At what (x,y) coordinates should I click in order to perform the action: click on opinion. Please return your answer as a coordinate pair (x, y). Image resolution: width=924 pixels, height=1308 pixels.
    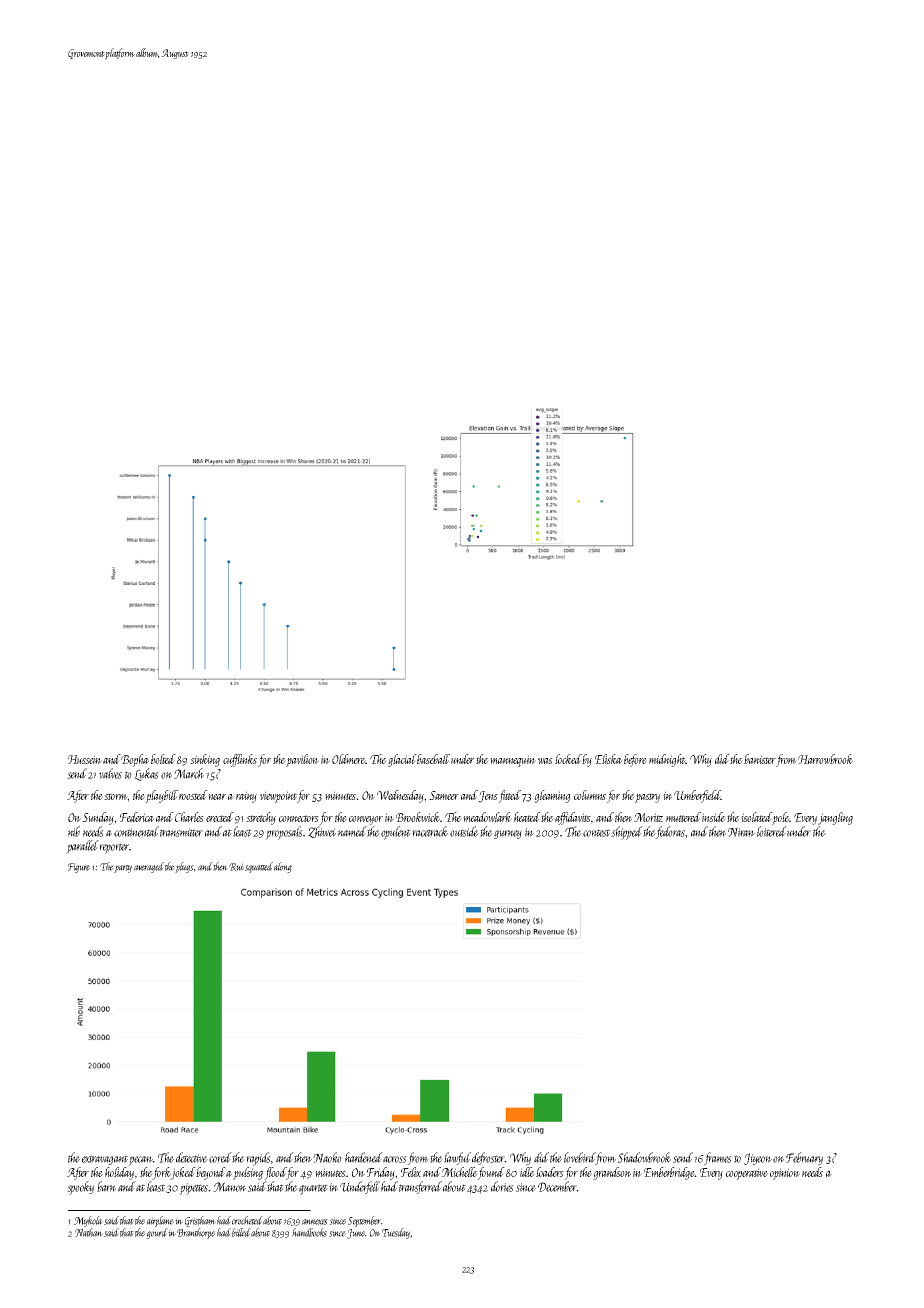
    Looking at the image, I should click on (785, 1174).
